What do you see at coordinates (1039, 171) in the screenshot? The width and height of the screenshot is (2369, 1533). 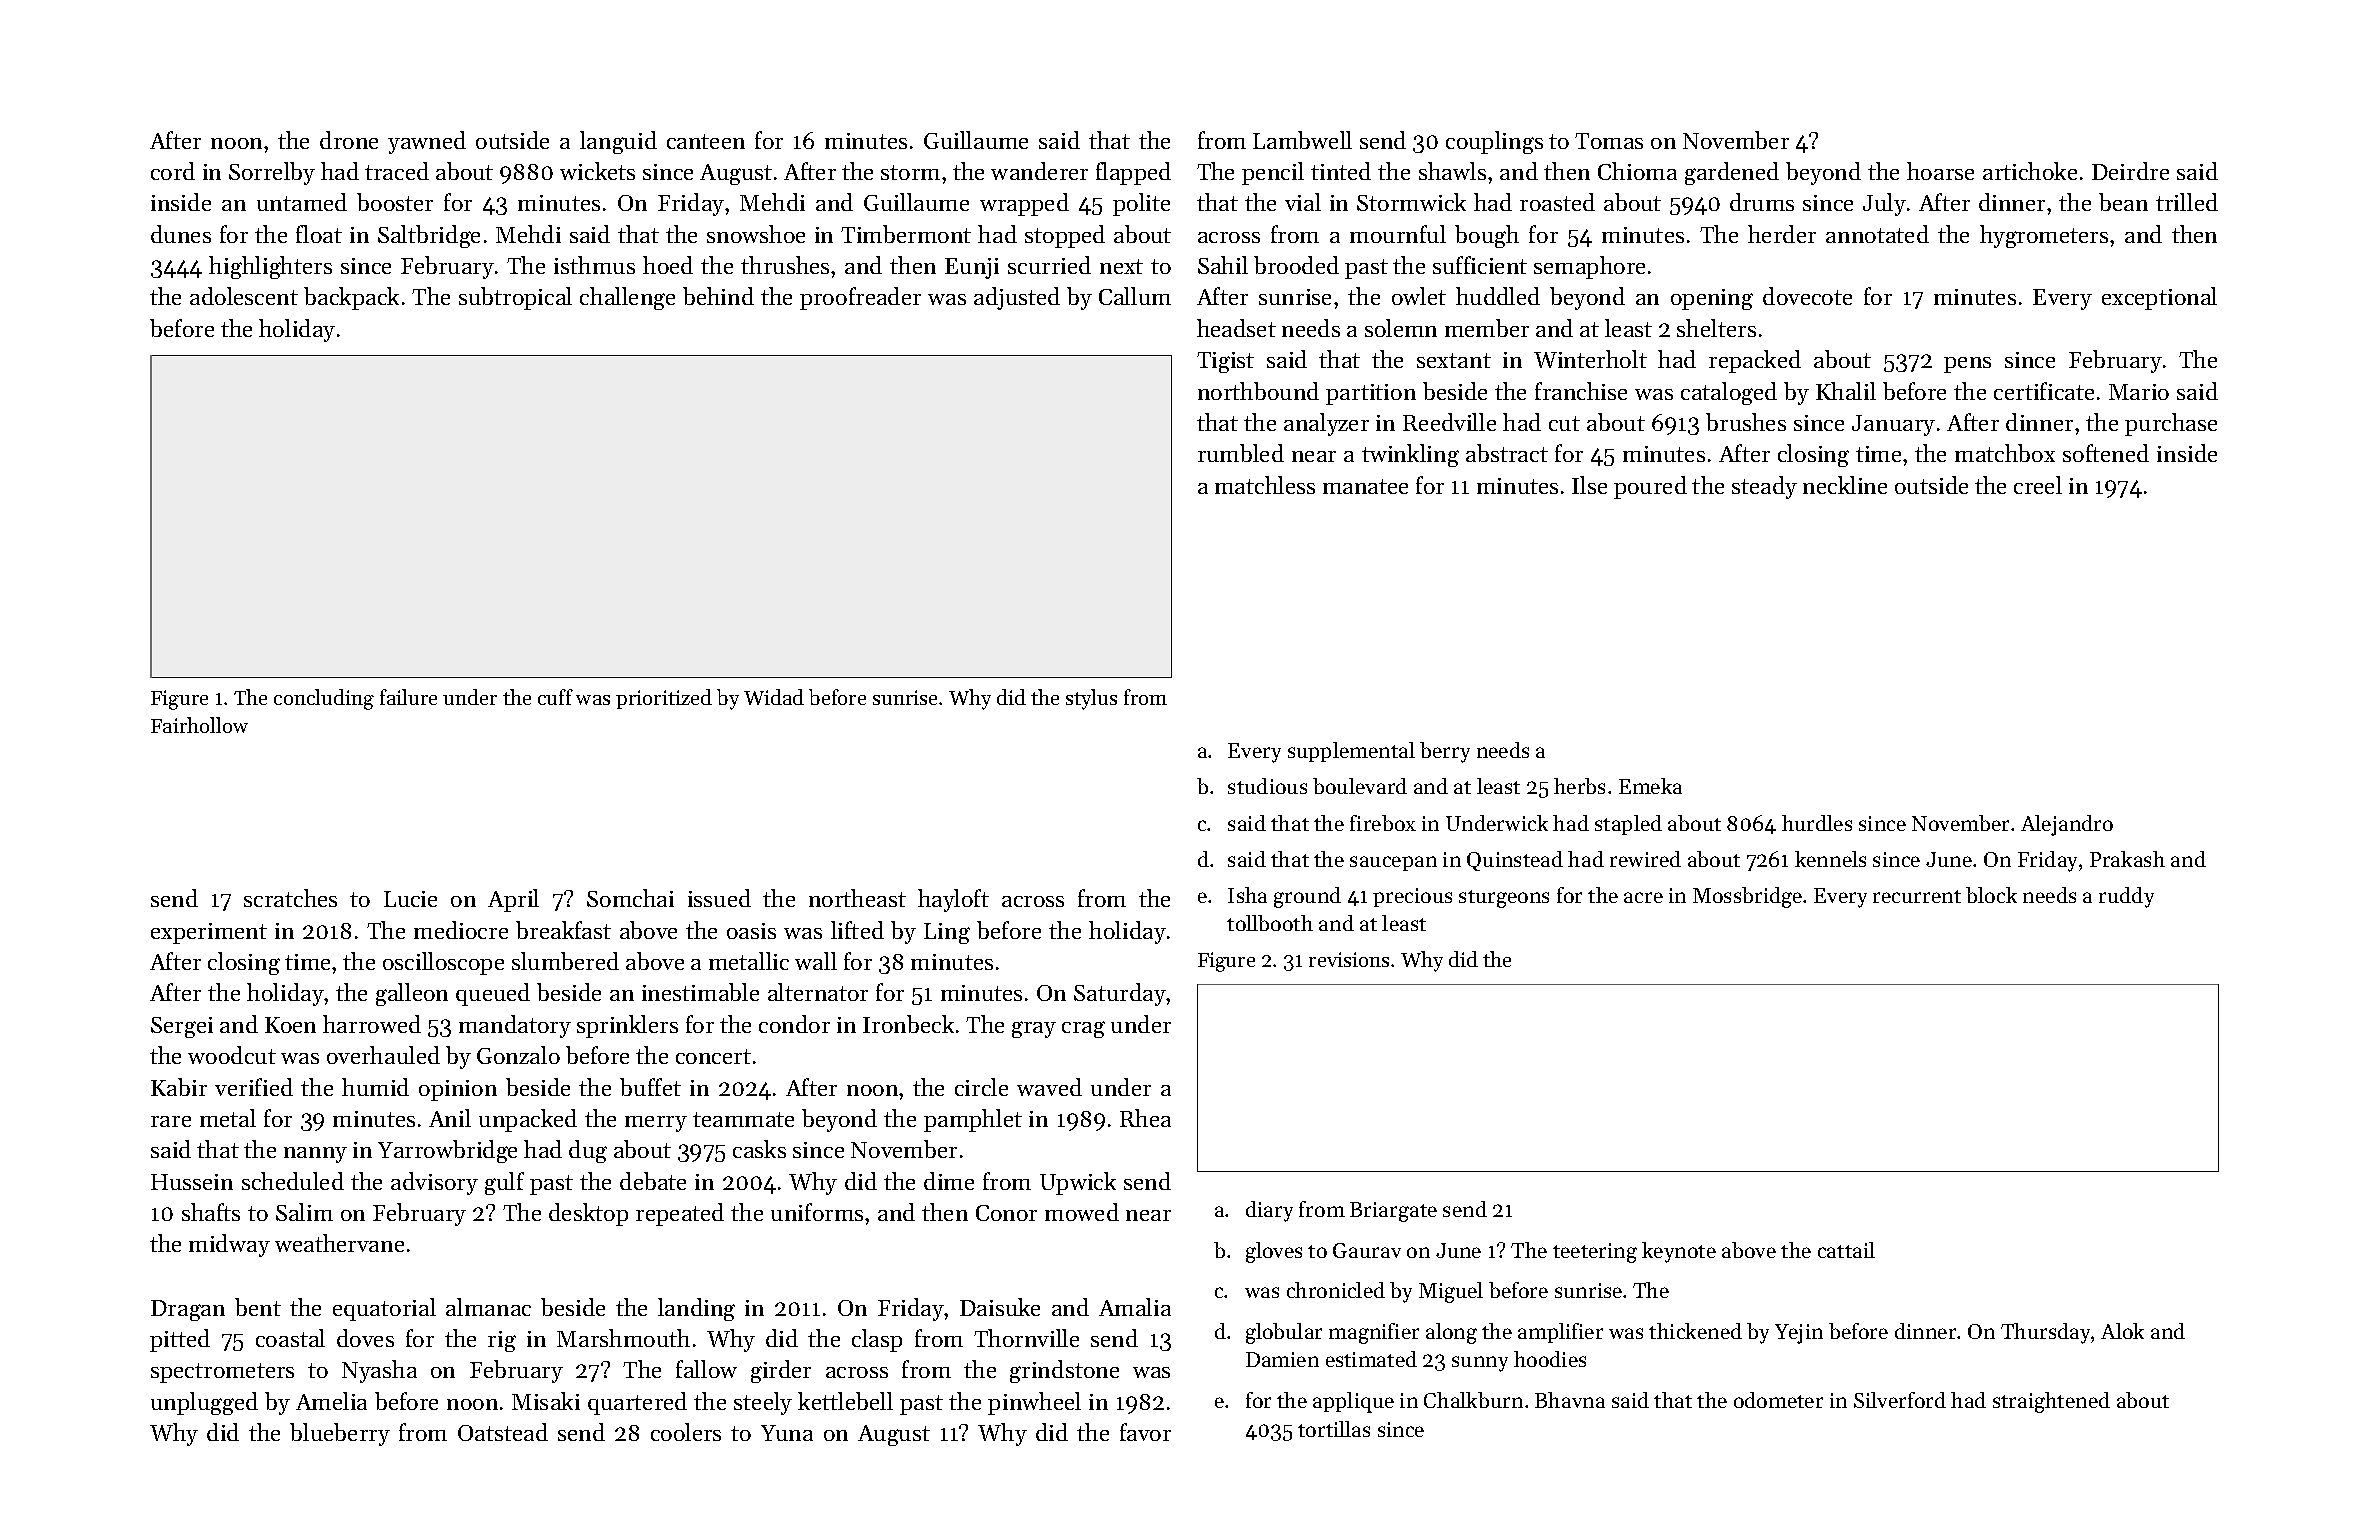 I see `wanderer` at bounding box center [1039, 171].
